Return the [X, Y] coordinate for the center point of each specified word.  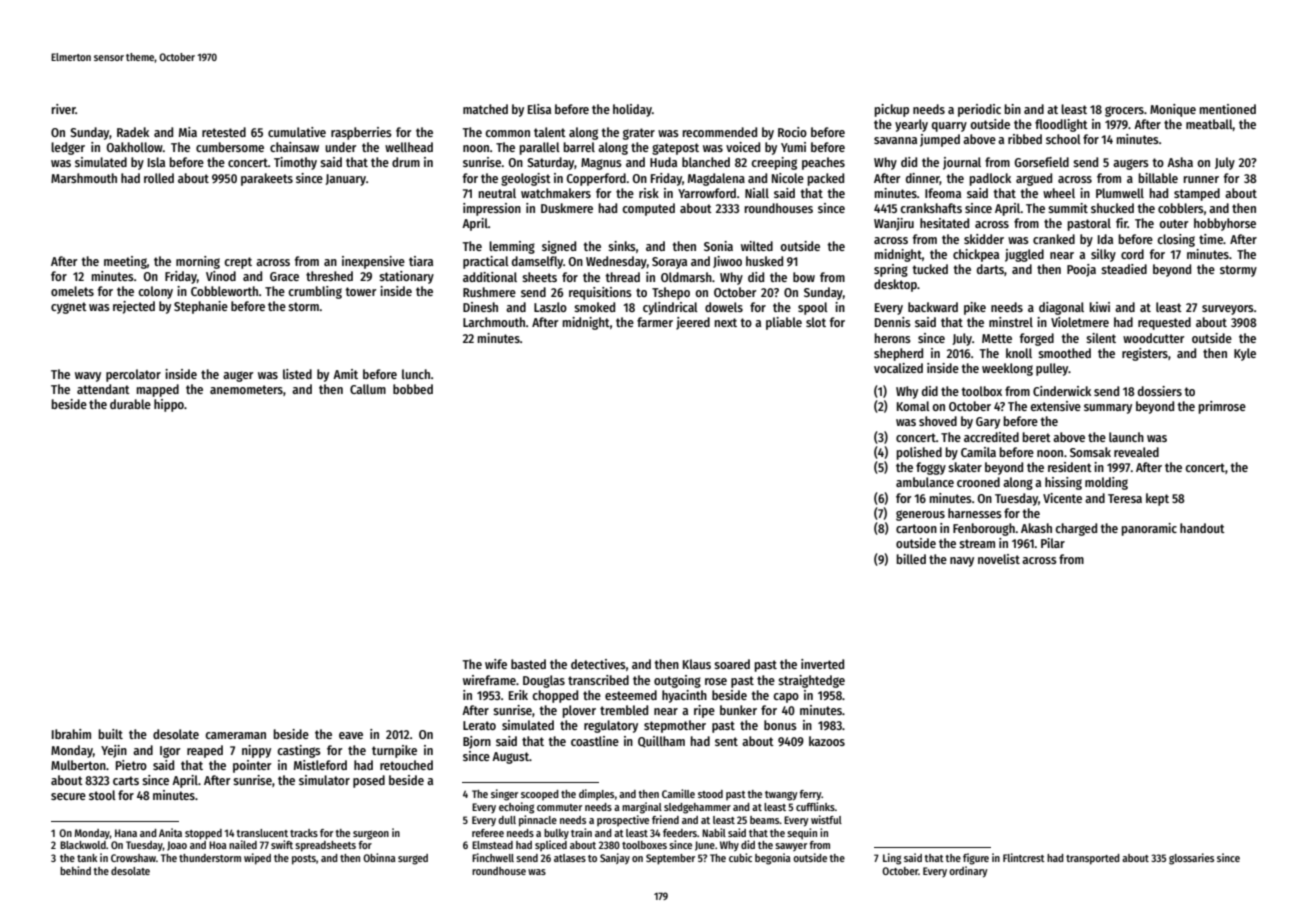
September [670, 859]
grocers [1124, 111]
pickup [892, 110]
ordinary [968, 872]
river [64, 109]
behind [75, 870]
